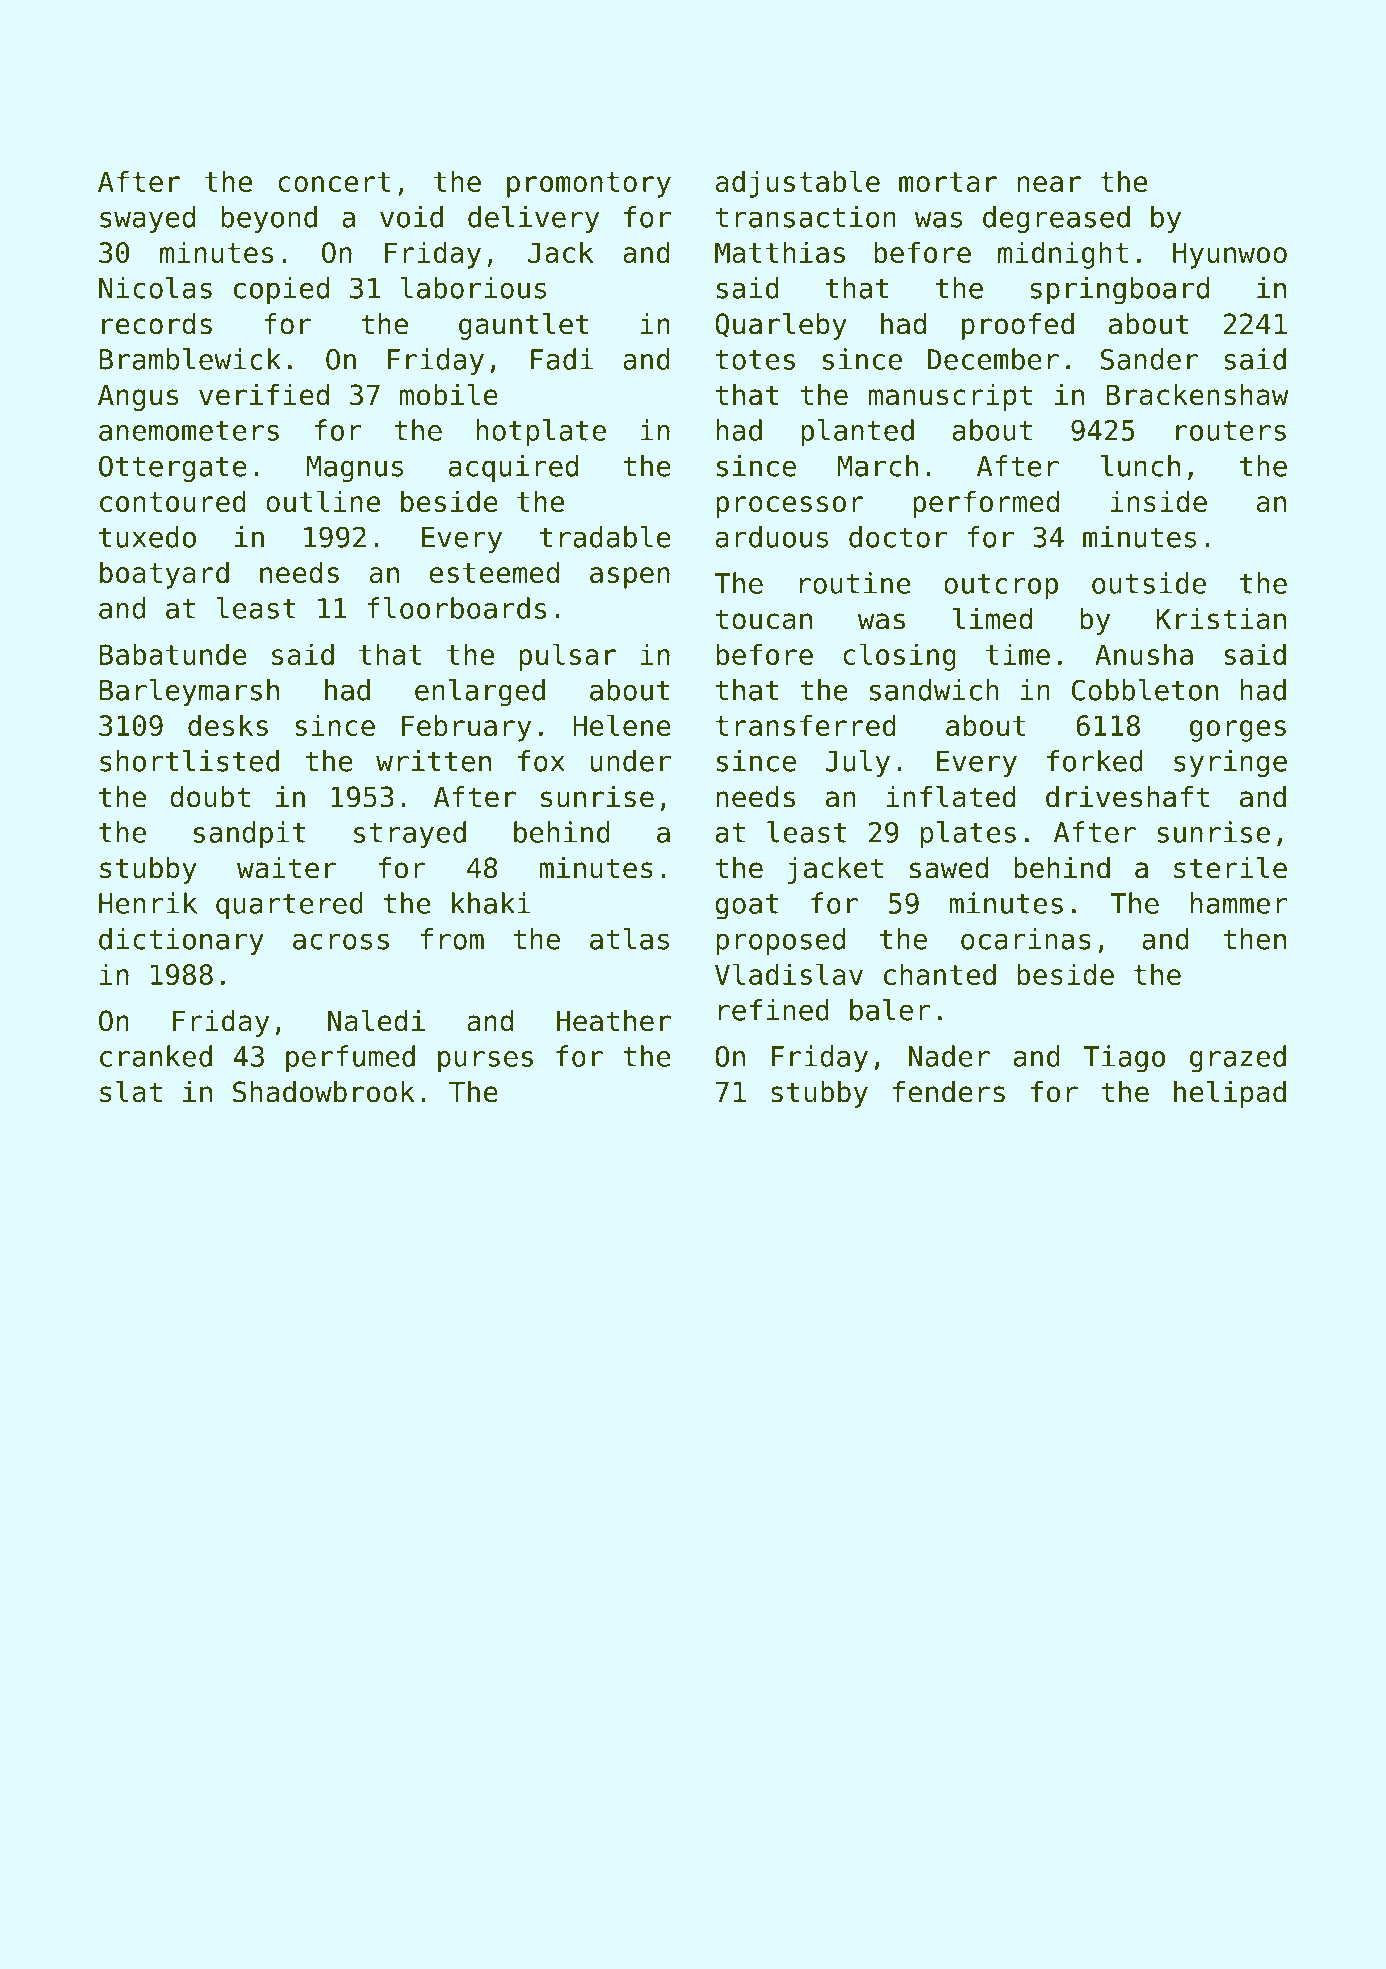 The height and width of the document is (1969, 1386). Describe the element at coordinates (1119, 290) in the document. I see `springboard` at that location.
